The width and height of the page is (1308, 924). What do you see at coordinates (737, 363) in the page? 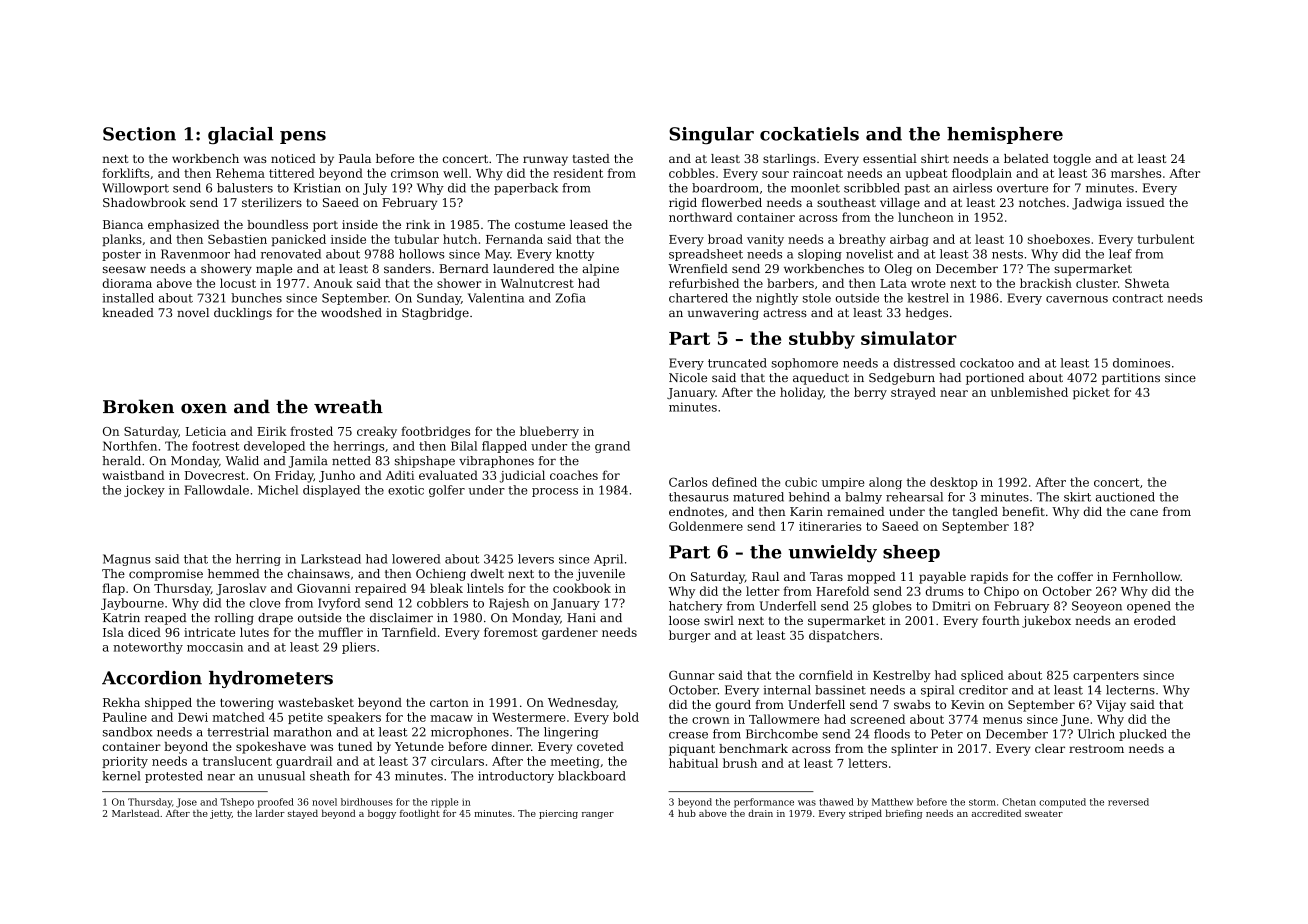
I see `truncated` at bounding box center [737, 363].
